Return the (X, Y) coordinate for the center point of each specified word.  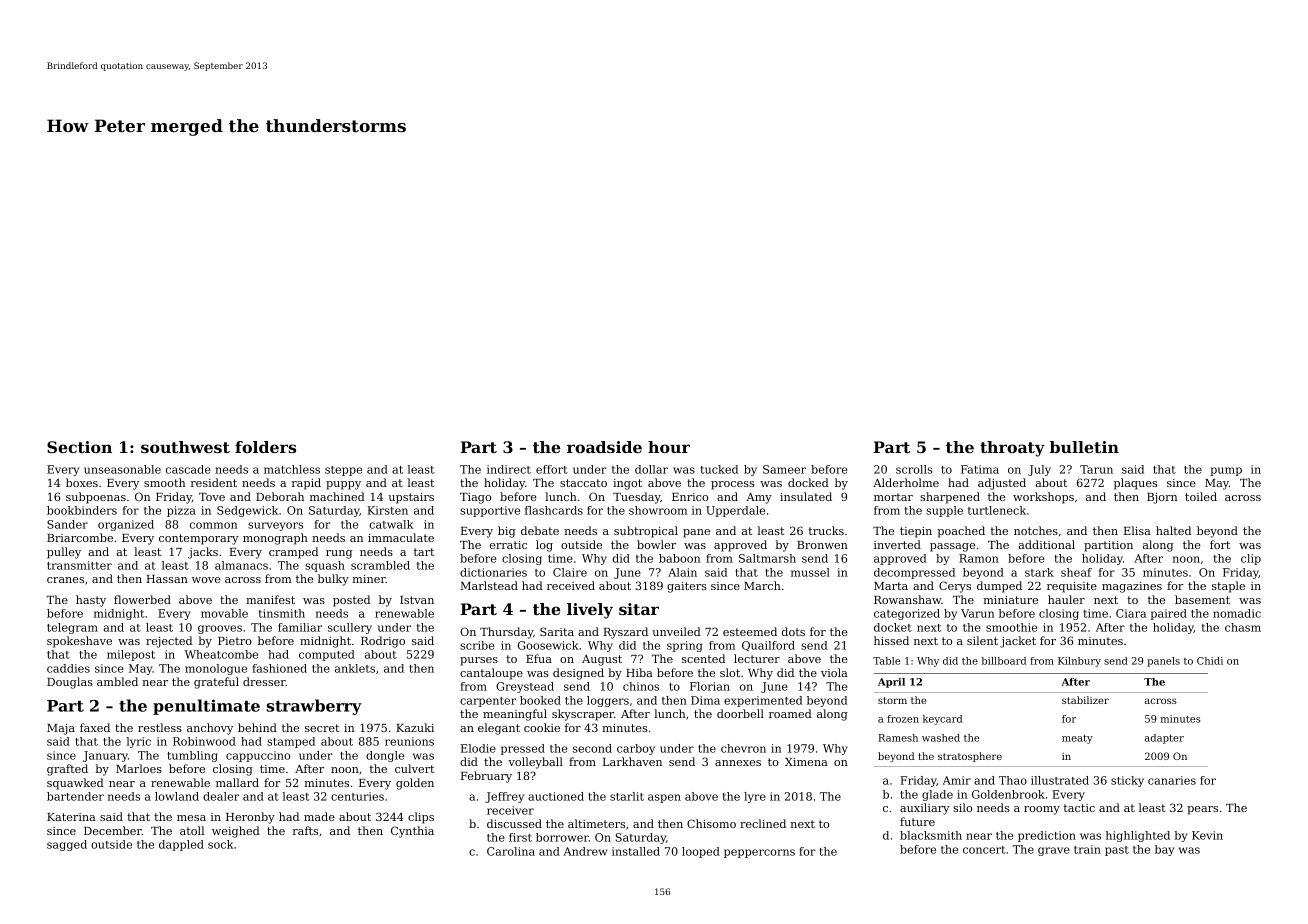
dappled (181, 845)
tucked (719, 469)
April (891, 683)
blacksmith (931, 835)
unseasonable (122, 469)
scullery (350, 628)
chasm (1243, 627)
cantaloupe (491, 674)
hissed (891, 640)
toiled (1201, 496)
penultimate (206, 707)
